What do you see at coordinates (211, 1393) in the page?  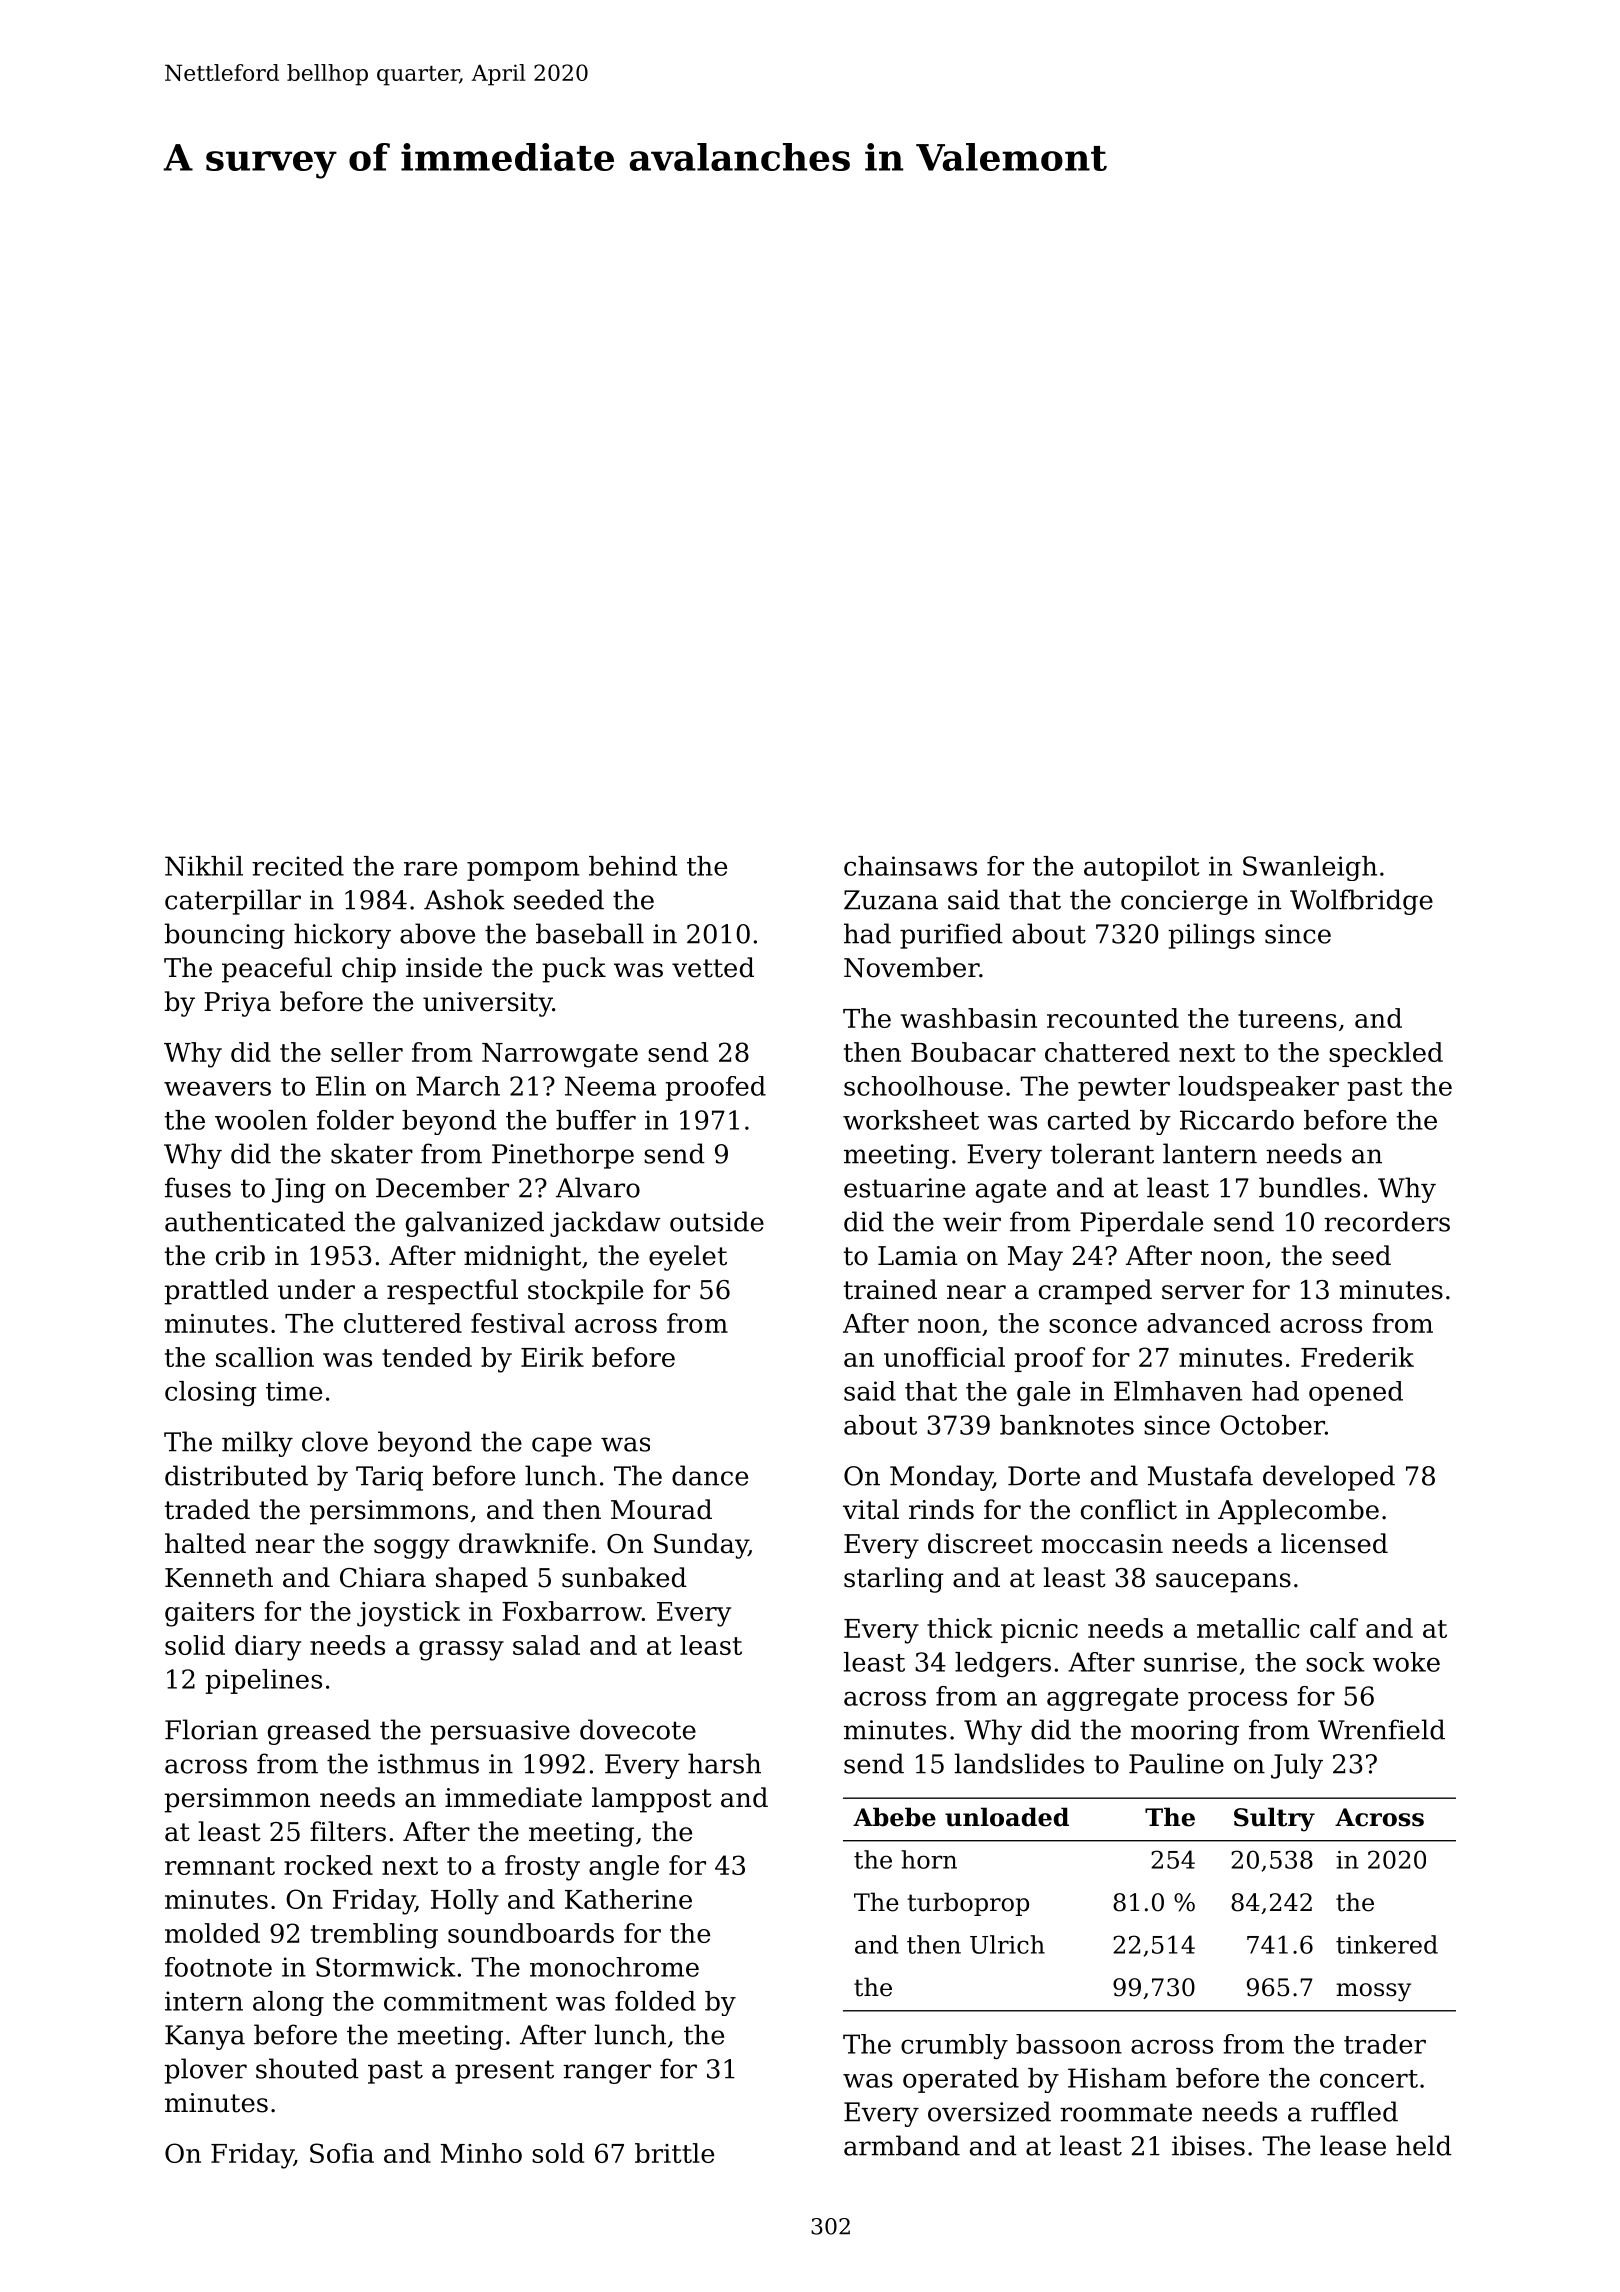 I see `closing` at bounding box center [211, 1393].
